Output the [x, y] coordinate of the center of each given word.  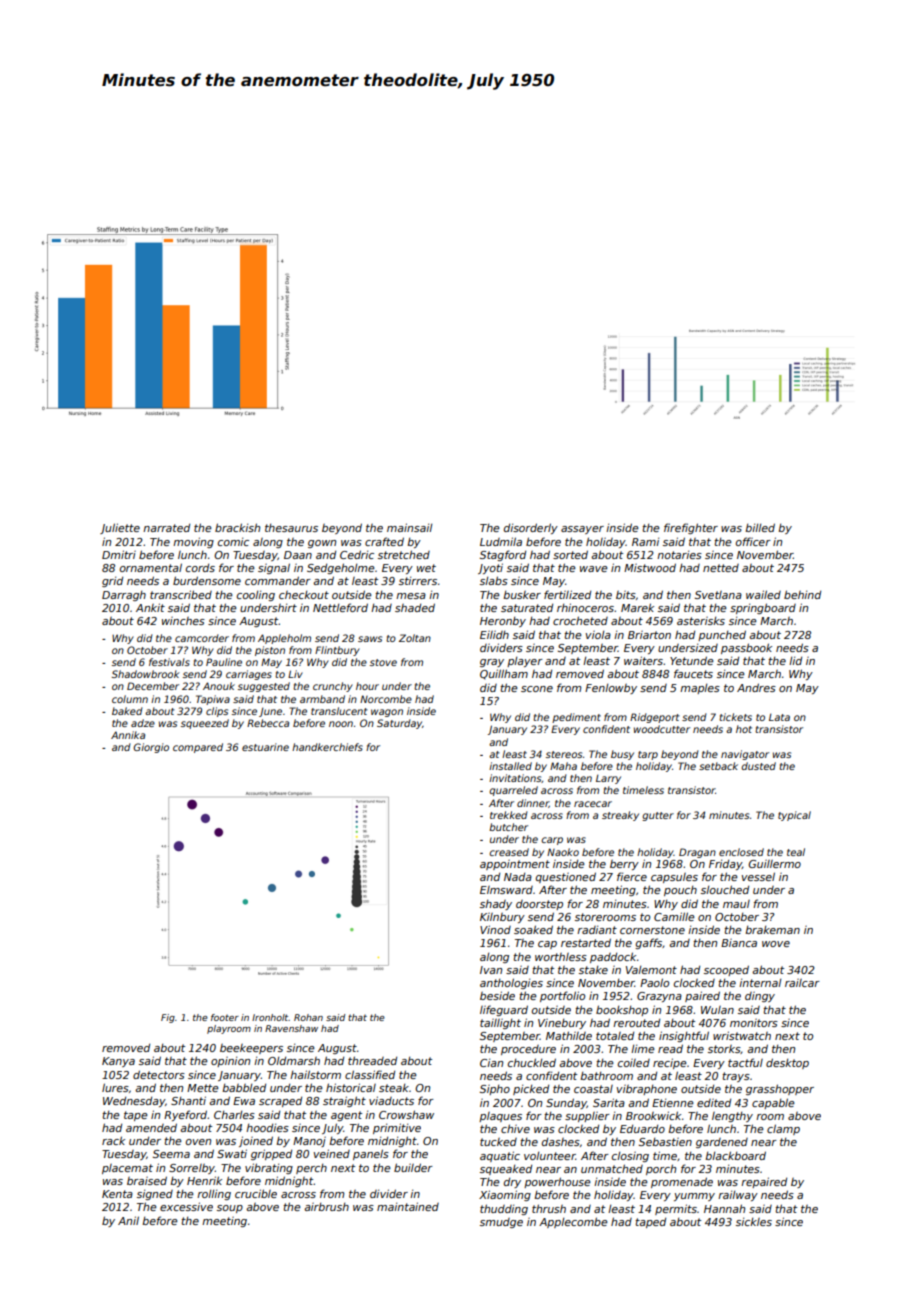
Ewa [244, 1101]
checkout [304, 595]
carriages [249, 675]
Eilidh [494, 635]
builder [413, 1167]
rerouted [636, 1023]
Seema [171, 1154]
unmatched [612, 1168]
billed [760, 527]
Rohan [308, 1017]
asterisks [701, 621]
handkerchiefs [327, 747]
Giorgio [151, 748]
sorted [570, 554]
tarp [648, 755]
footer [225, 1017]
